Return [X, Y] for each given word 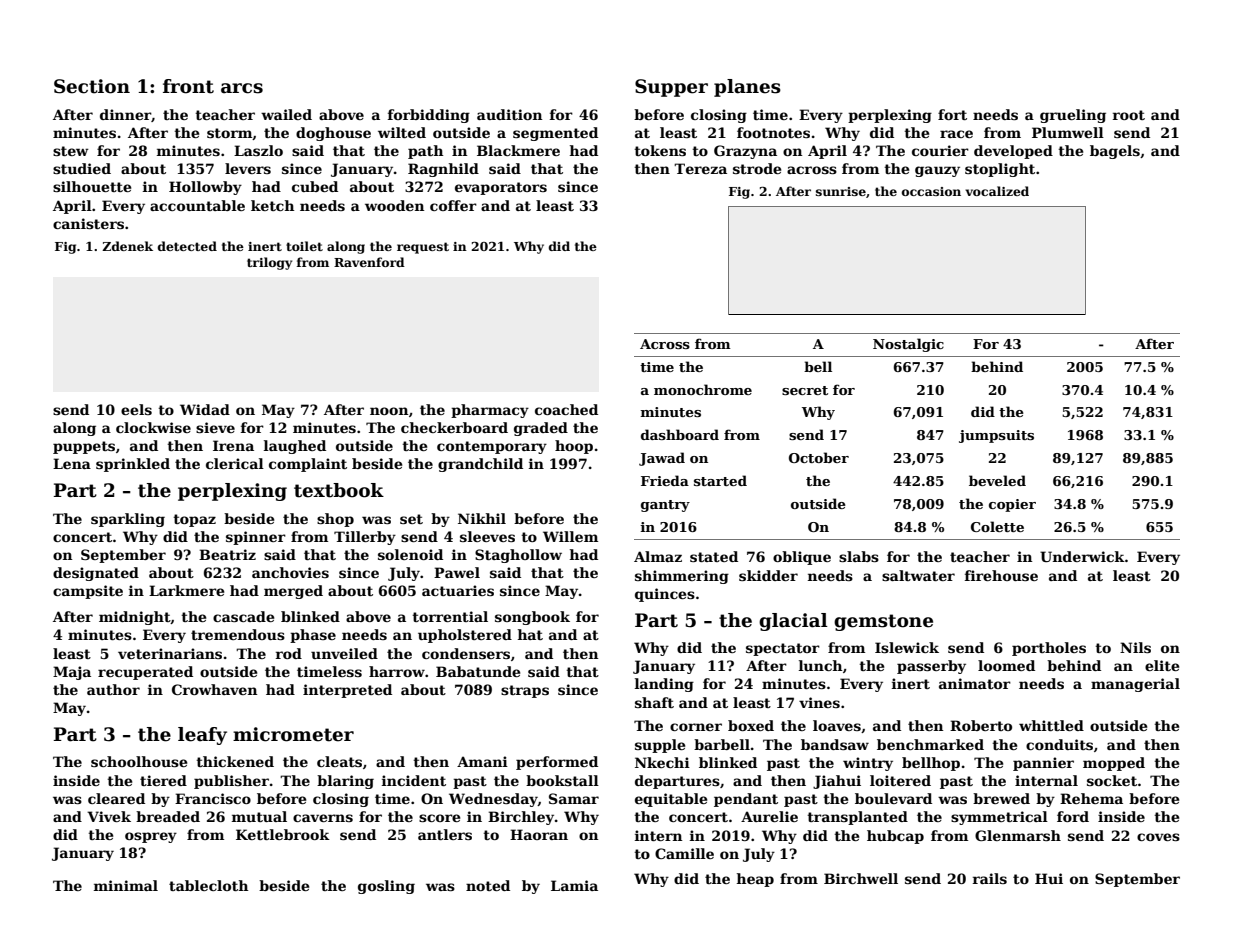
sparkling [128, 520]
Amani [482, 761]
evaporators [501, 188]
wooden [394, 205]
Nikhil [482, 518]
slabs [859, 556]
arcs [242, 88]
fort [952, 114]
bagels [1115, 152]
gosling [386, 887]
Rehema [1091, 798]
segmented [555, 134]
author [113, 689]
